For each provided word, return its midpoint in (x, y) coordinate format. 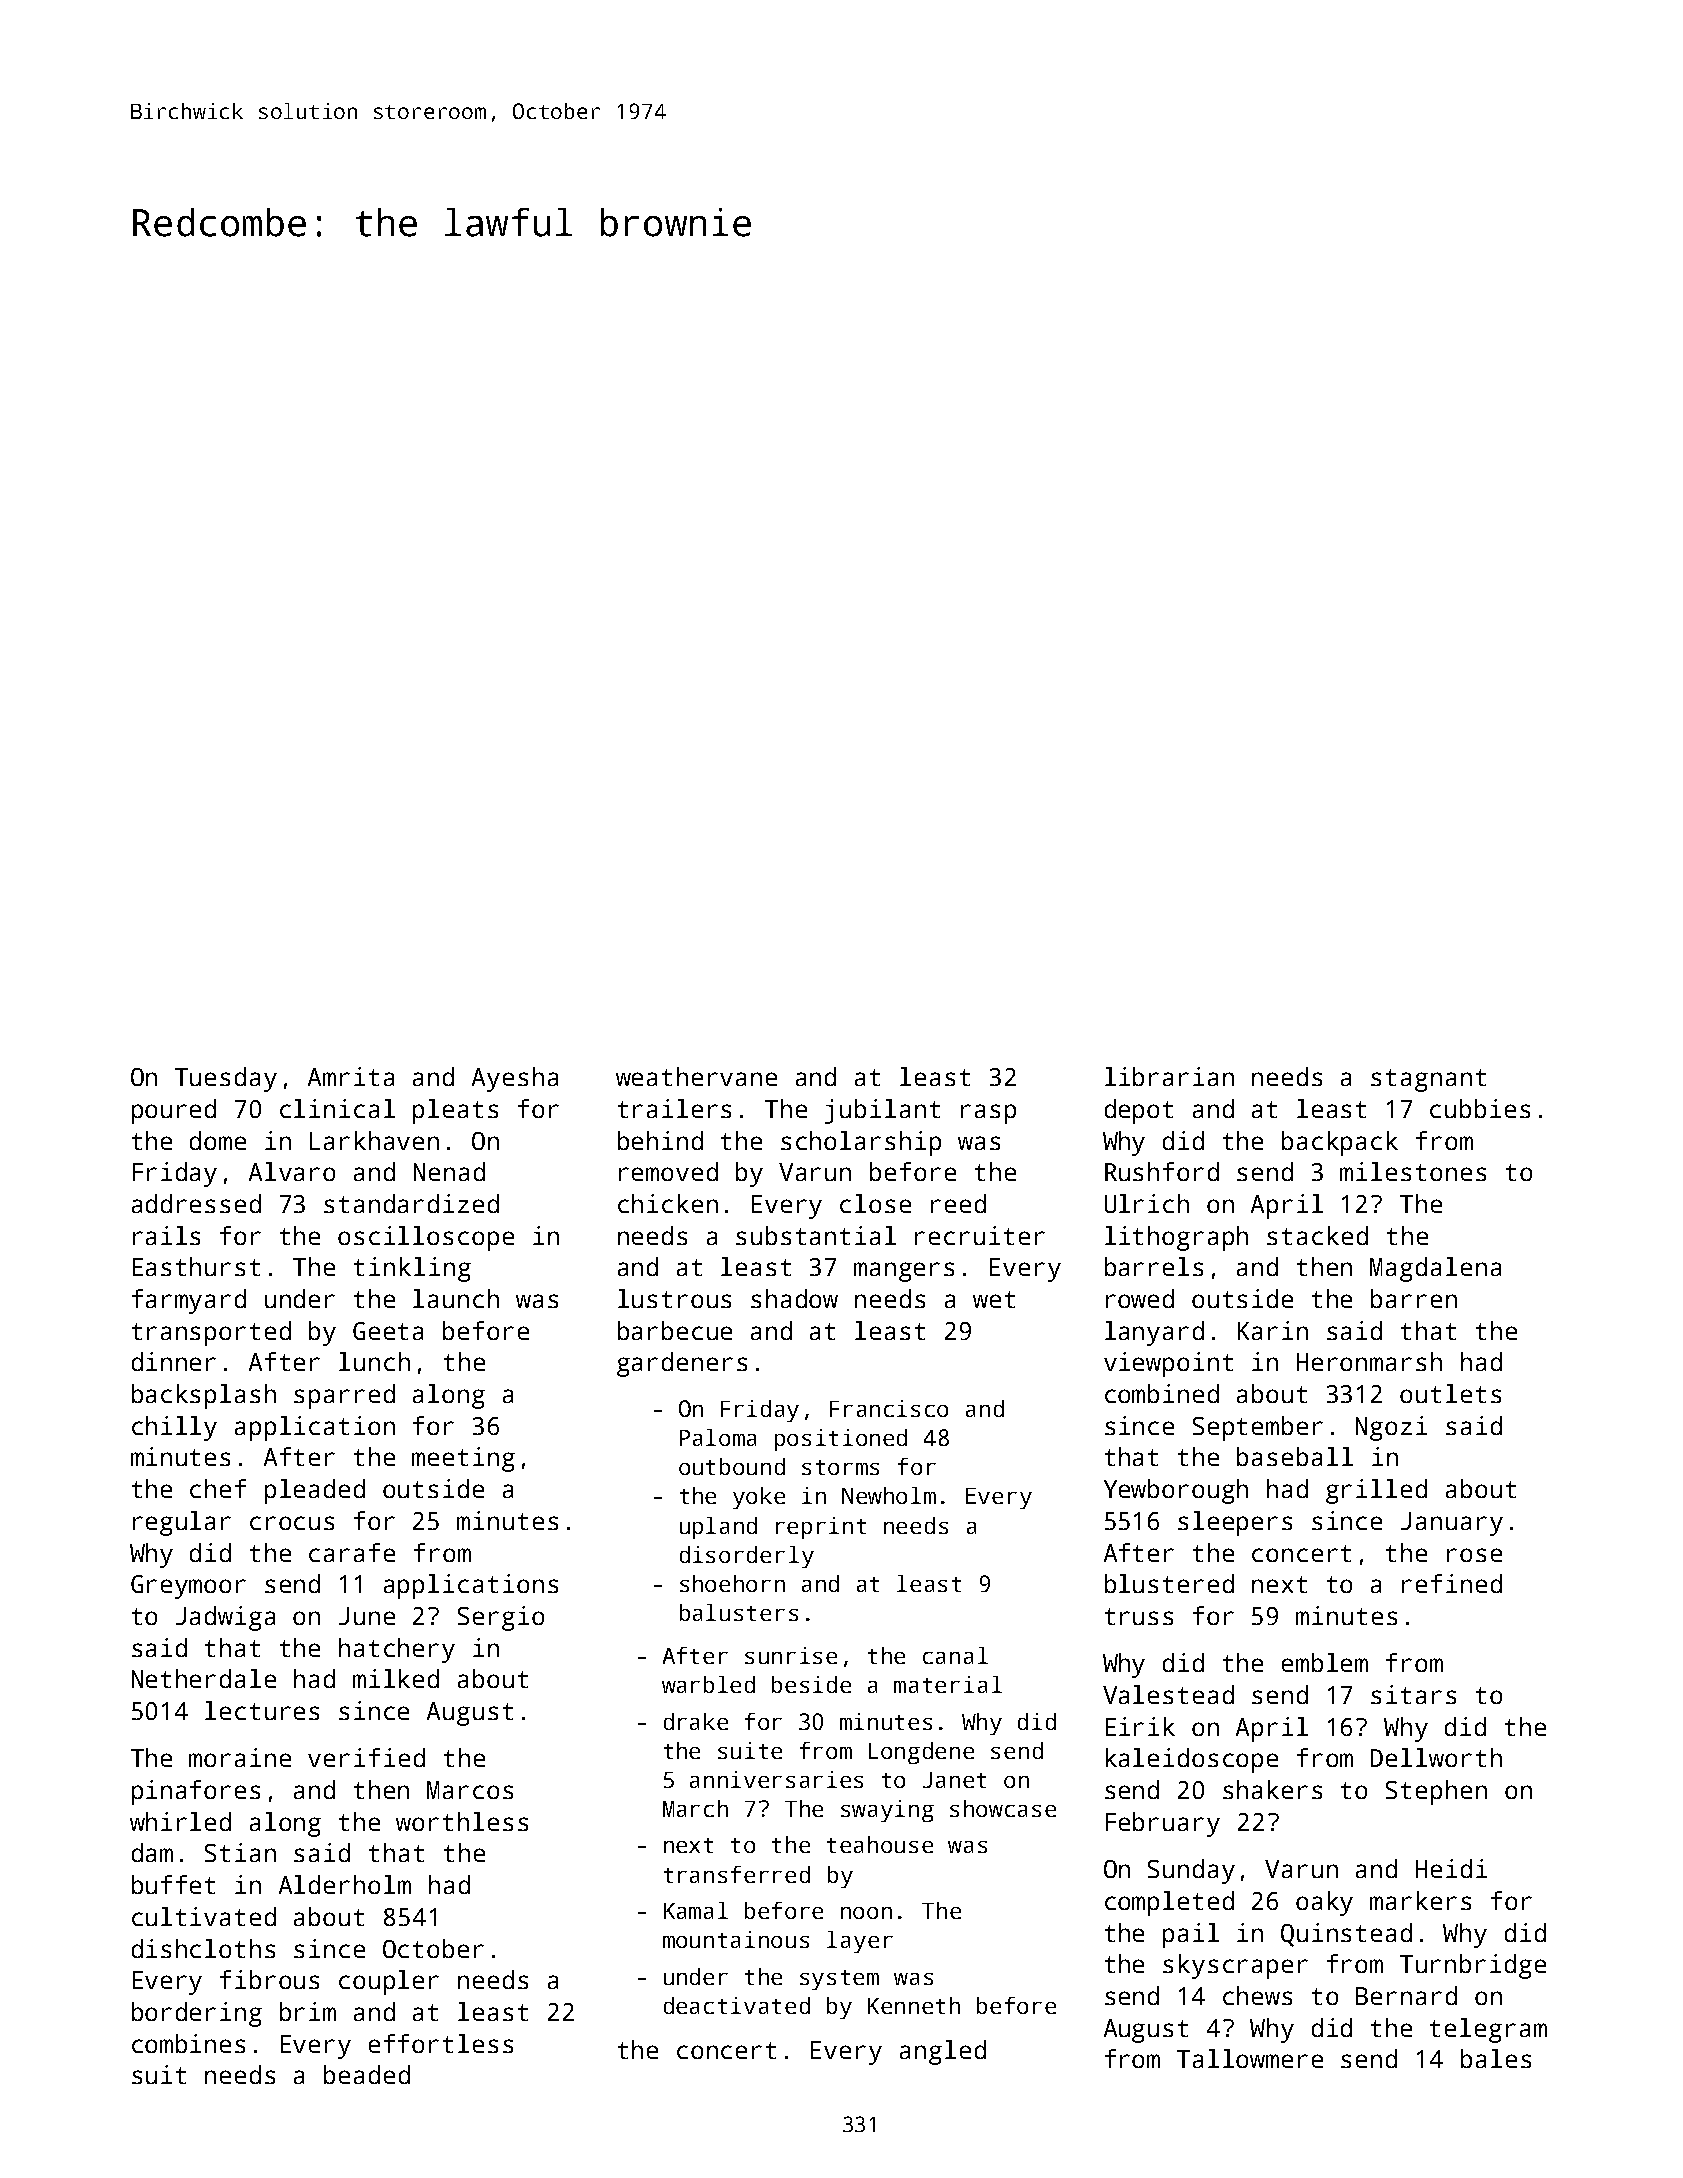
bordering (197, 2014)
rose (1474, 1555)
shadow (794, 1298)
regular (182, 1523)
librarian (1169, 1076)
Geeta (388, 1331)
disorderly (747, 1557)
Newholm (889, 1495)
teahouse (880, 1844)
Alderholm (345, 1884)
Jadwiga (225, 1618)
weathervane (696, 1076)
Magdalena (1435, 1269)
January (1452, 1524)
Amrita (351, 1076)
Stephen (1436, 1792)
